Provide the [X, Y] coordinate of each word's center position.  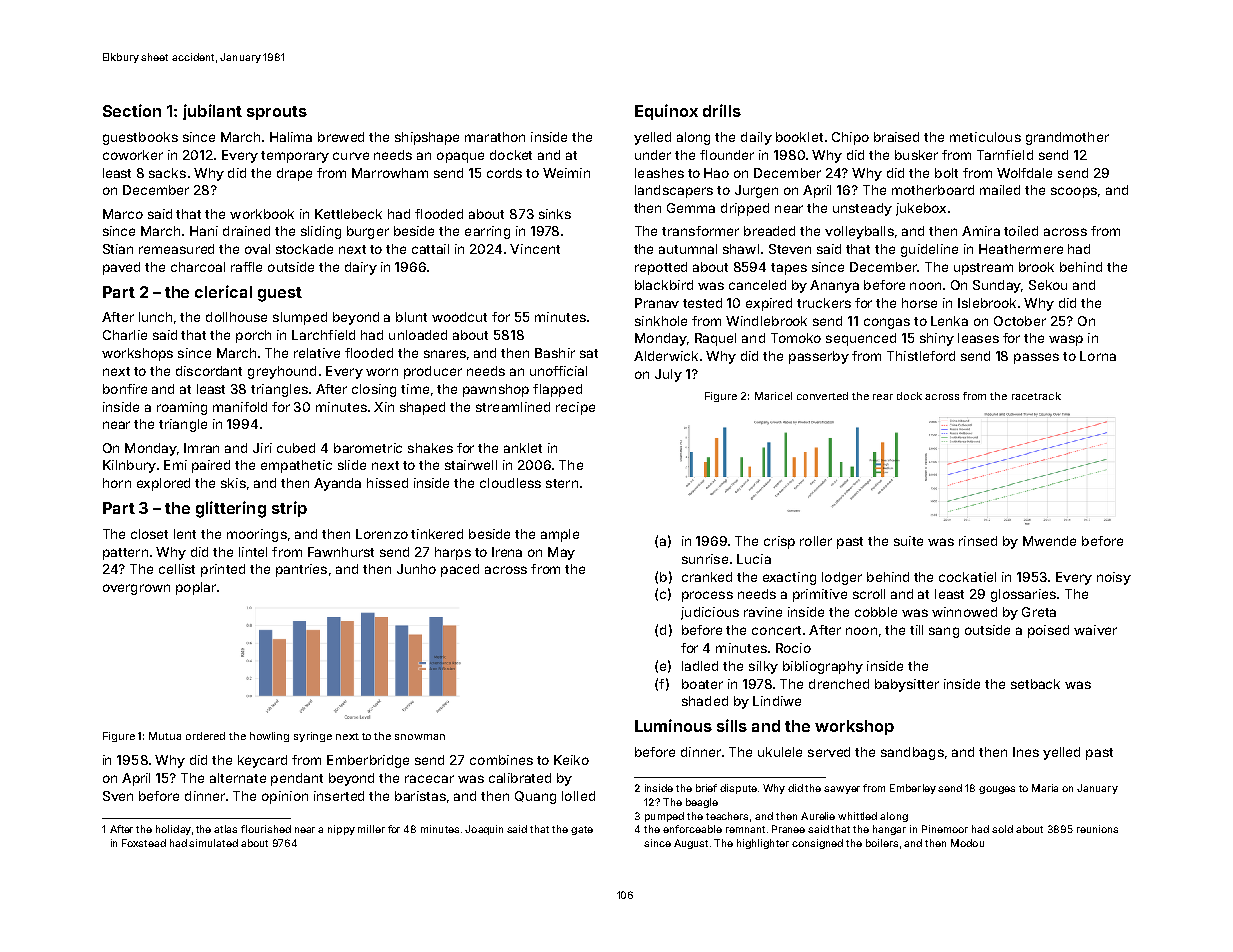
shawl [741, 249]
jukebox [921, 209]
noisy [1114, 578]
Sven [118, 796]
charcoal [198, 267]
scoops [1074, 192]
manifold [240, 407]
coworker [133, 155]
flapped [557, 390]
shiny [937, 339]
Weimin [566, 173]
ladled [700, 666]
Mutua [165, 736]
